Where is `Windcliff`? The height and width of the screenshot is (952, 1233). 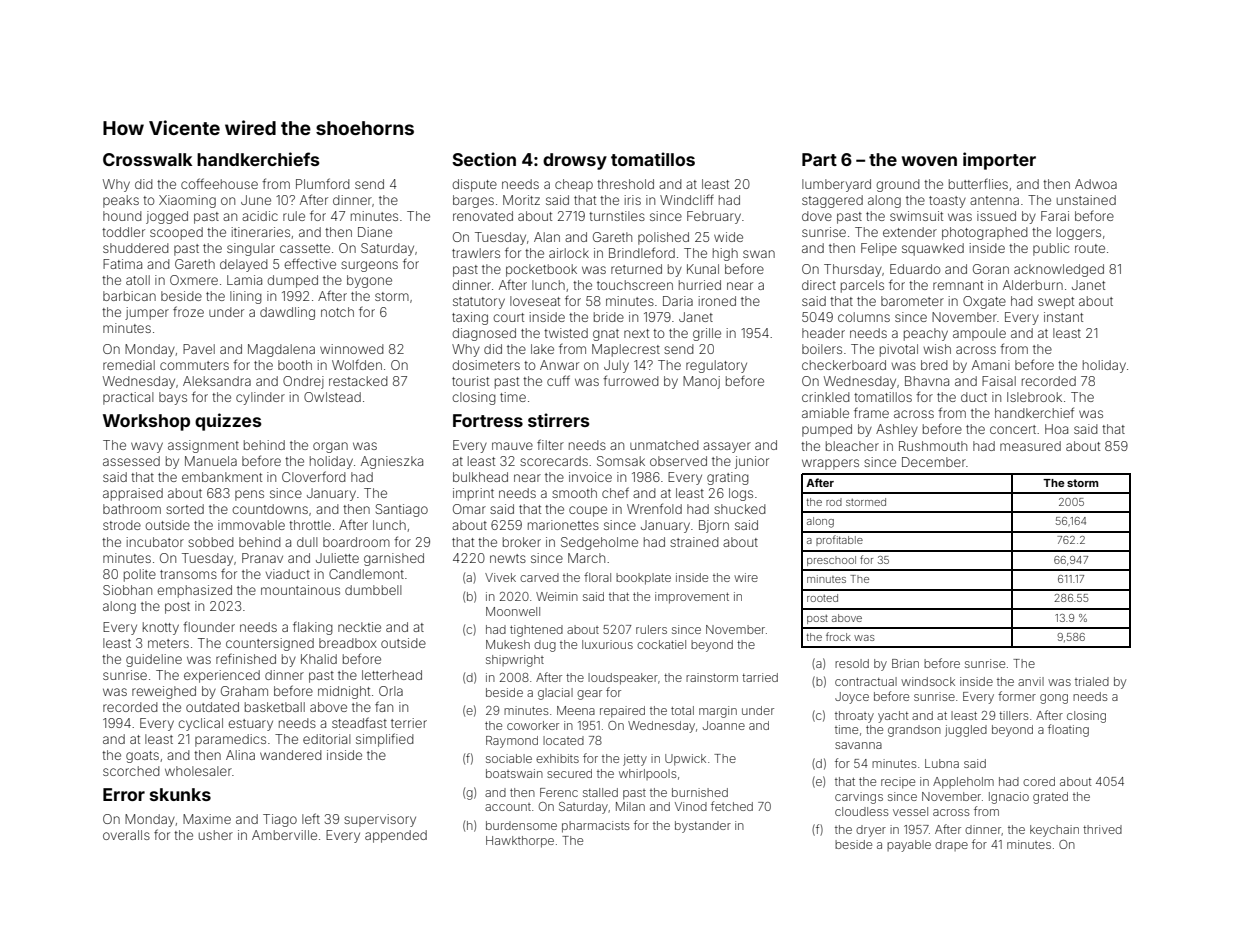
Windcliff is located at coordinates (687, 200).
